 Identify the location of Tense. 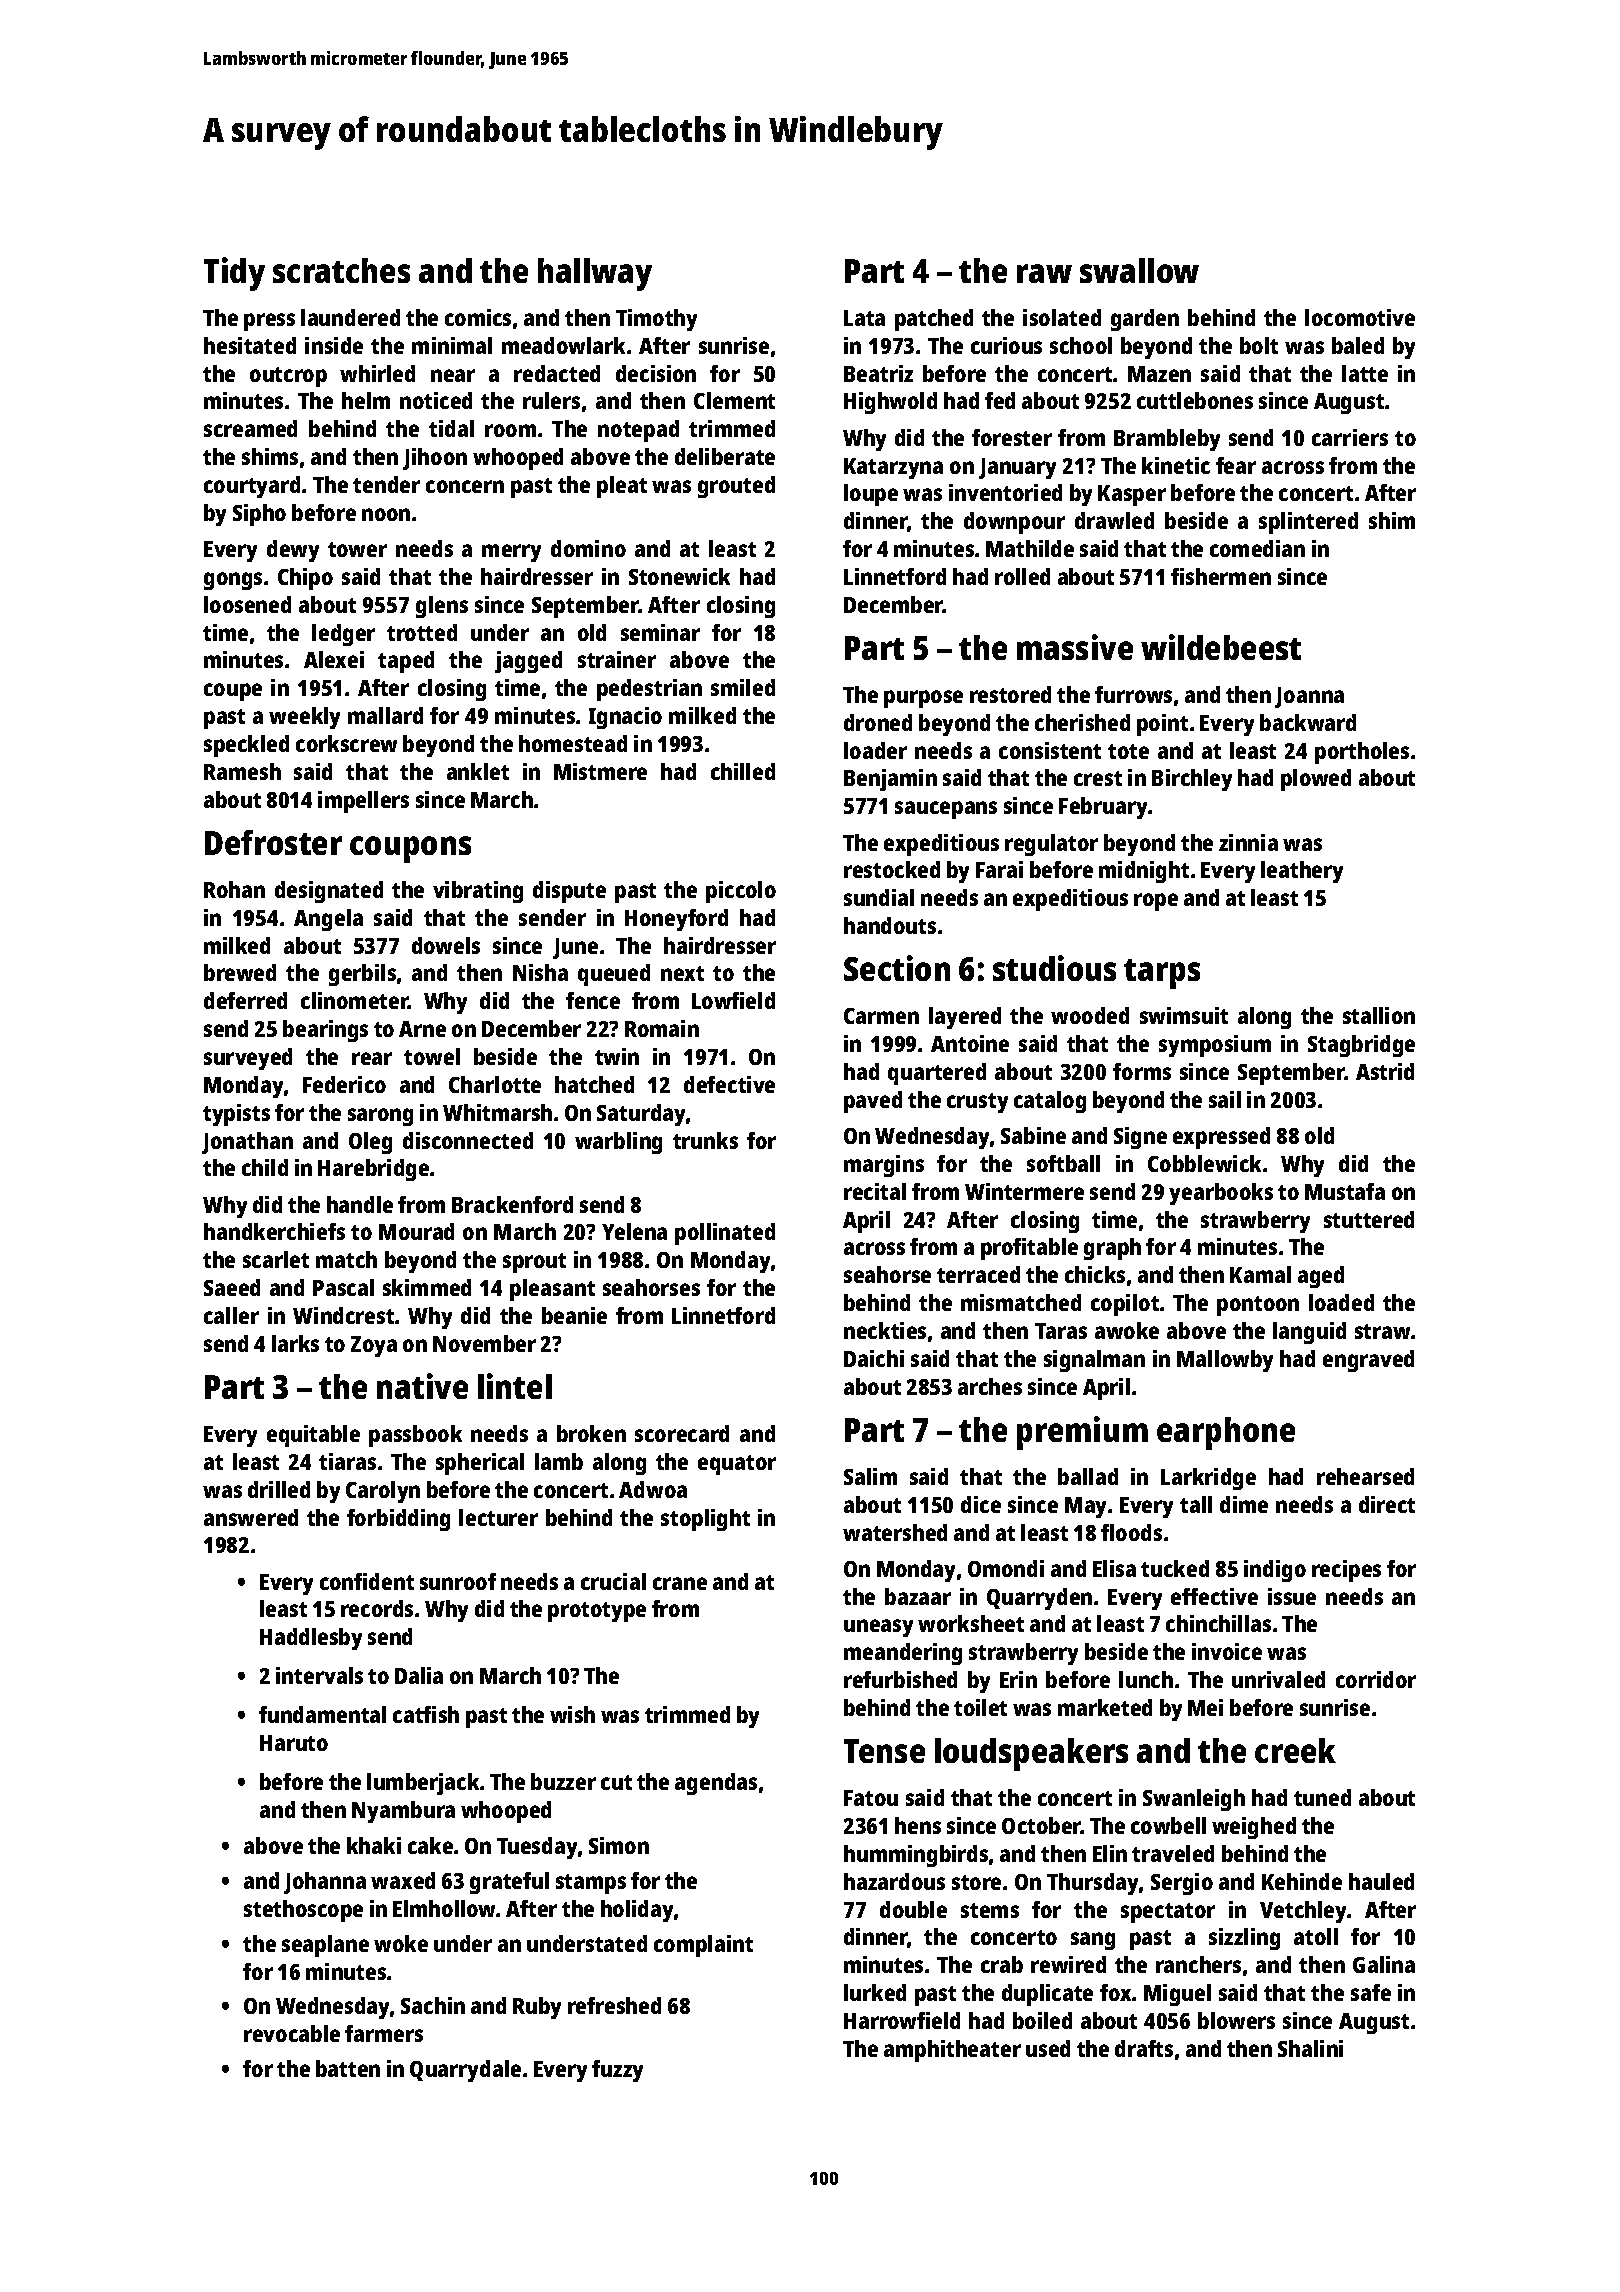
(884, 1751).
